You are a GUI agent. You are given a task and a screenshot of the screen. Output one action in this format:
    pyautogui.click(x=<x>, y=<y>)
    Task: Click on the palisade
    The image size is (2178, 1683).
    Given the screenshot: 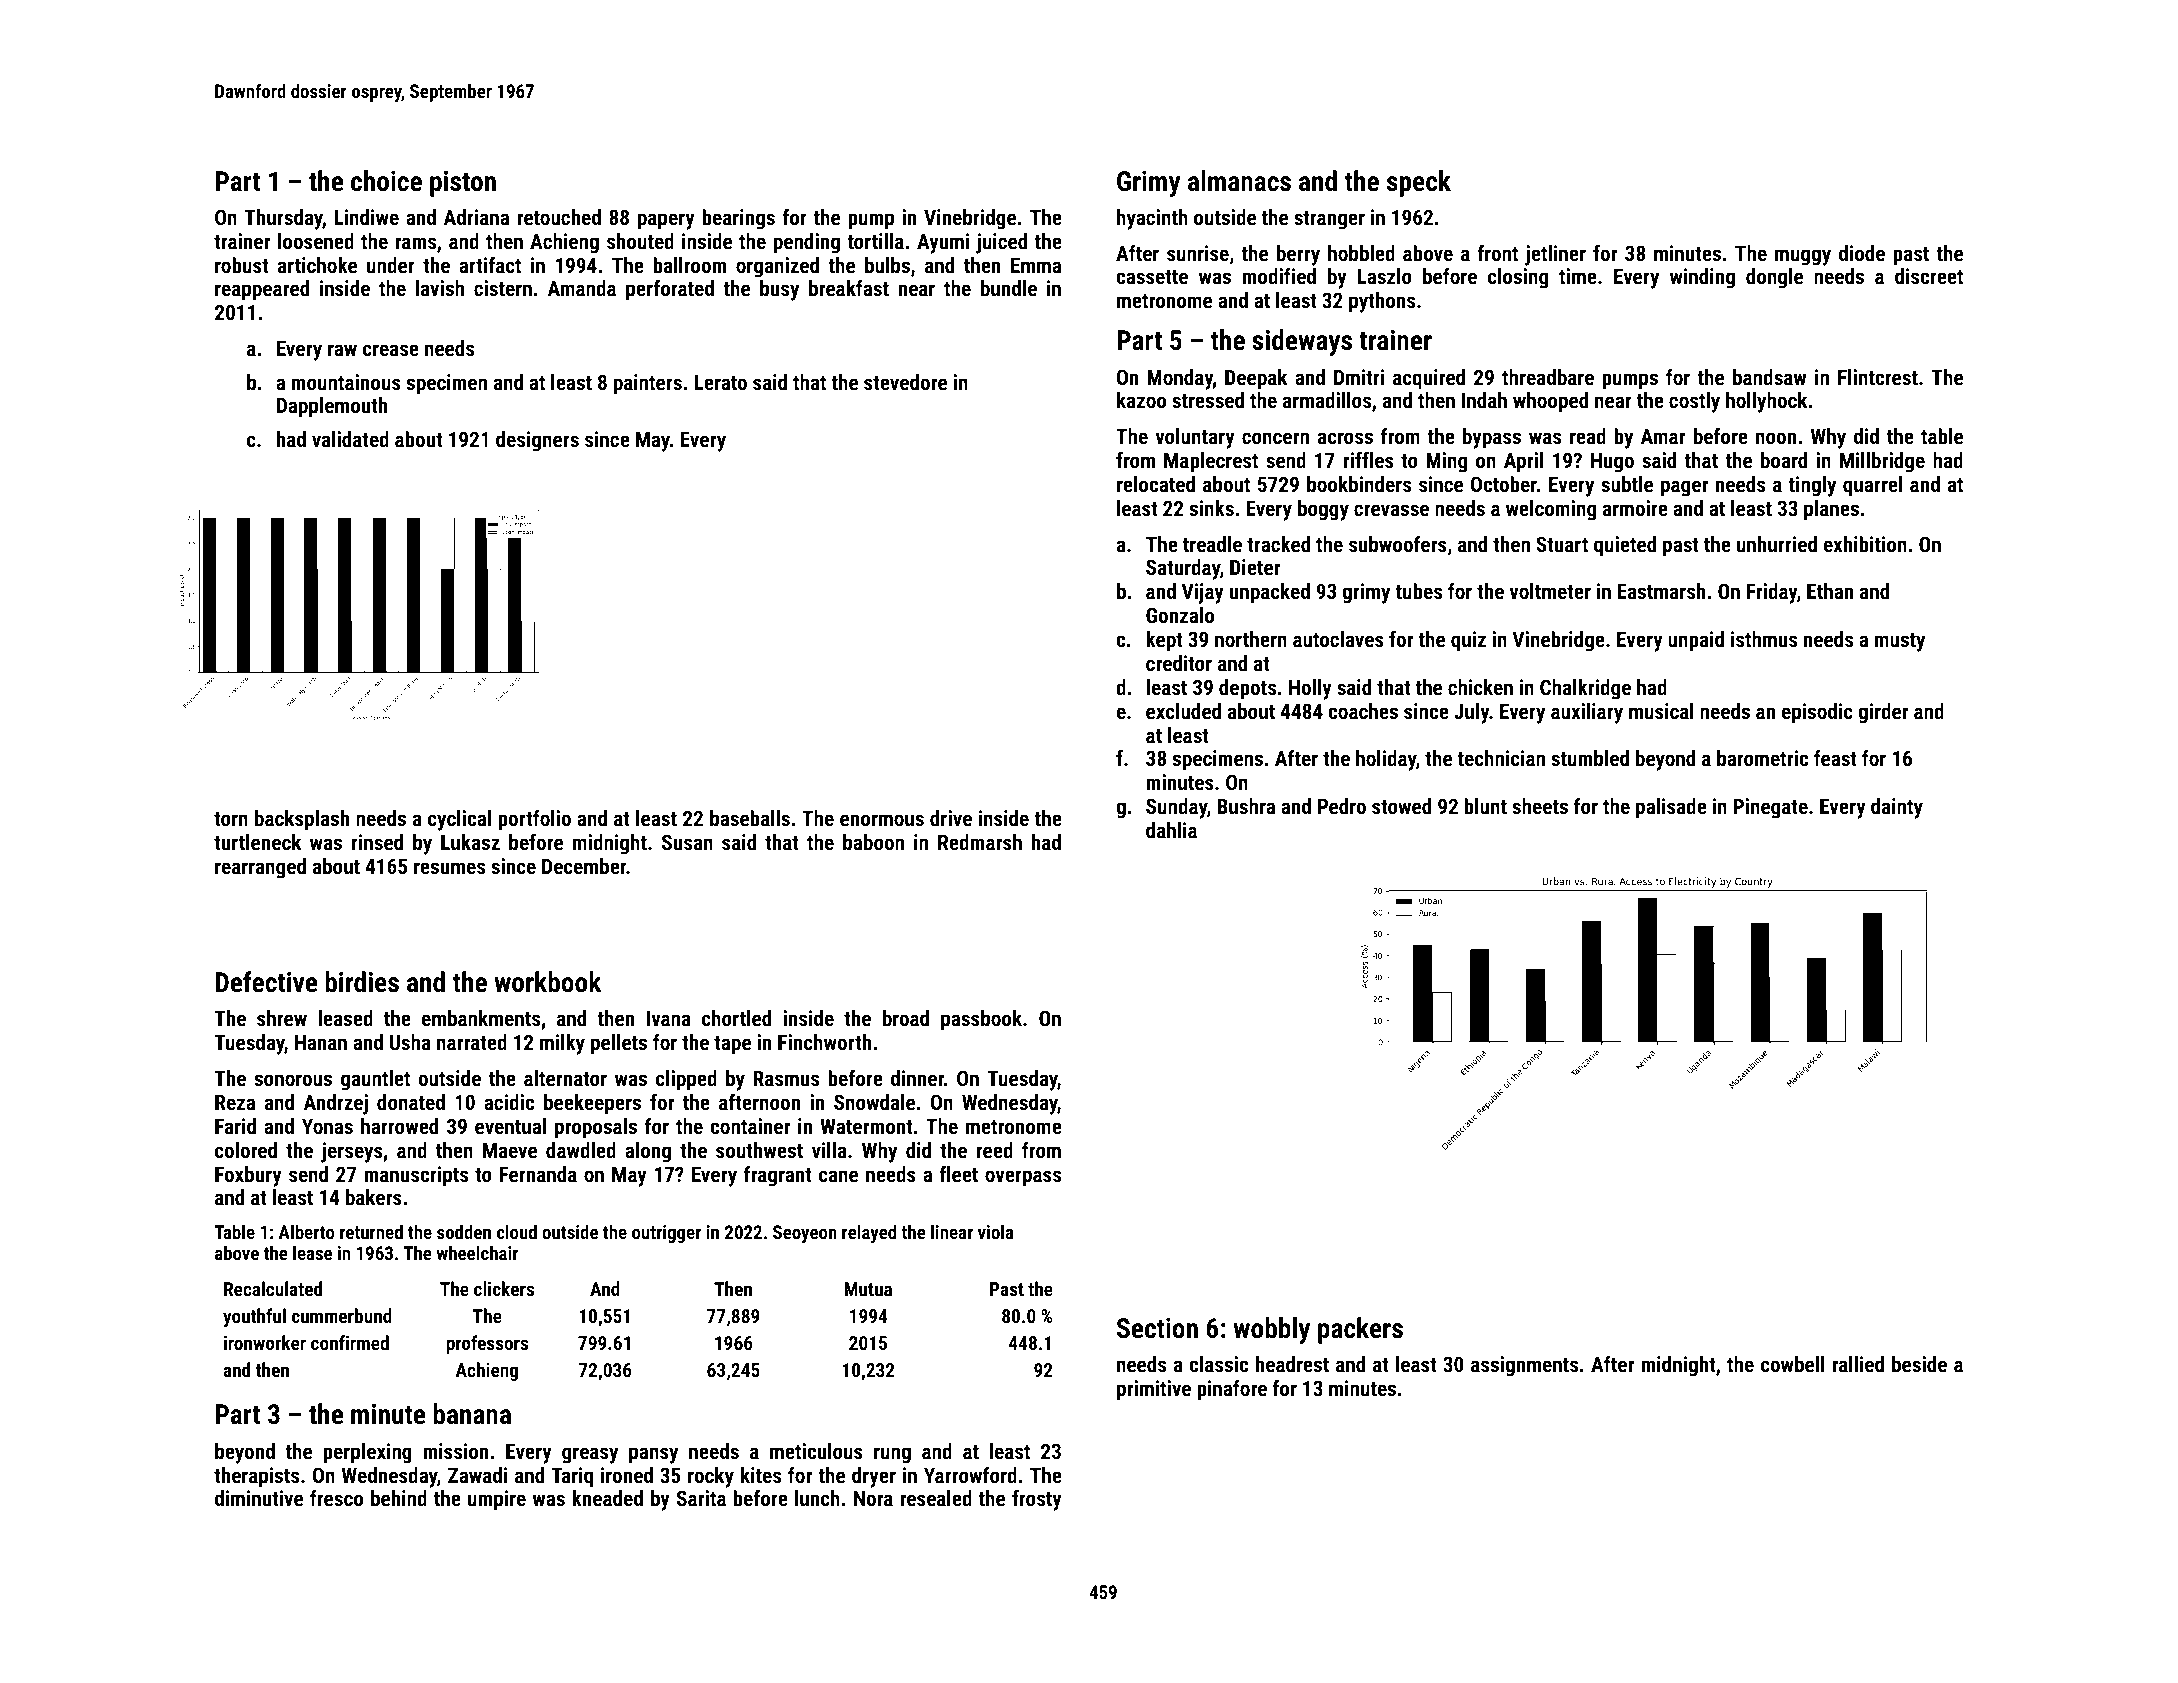 What is the action you would take?
    pyautogui.click(x=1671, y=808)
